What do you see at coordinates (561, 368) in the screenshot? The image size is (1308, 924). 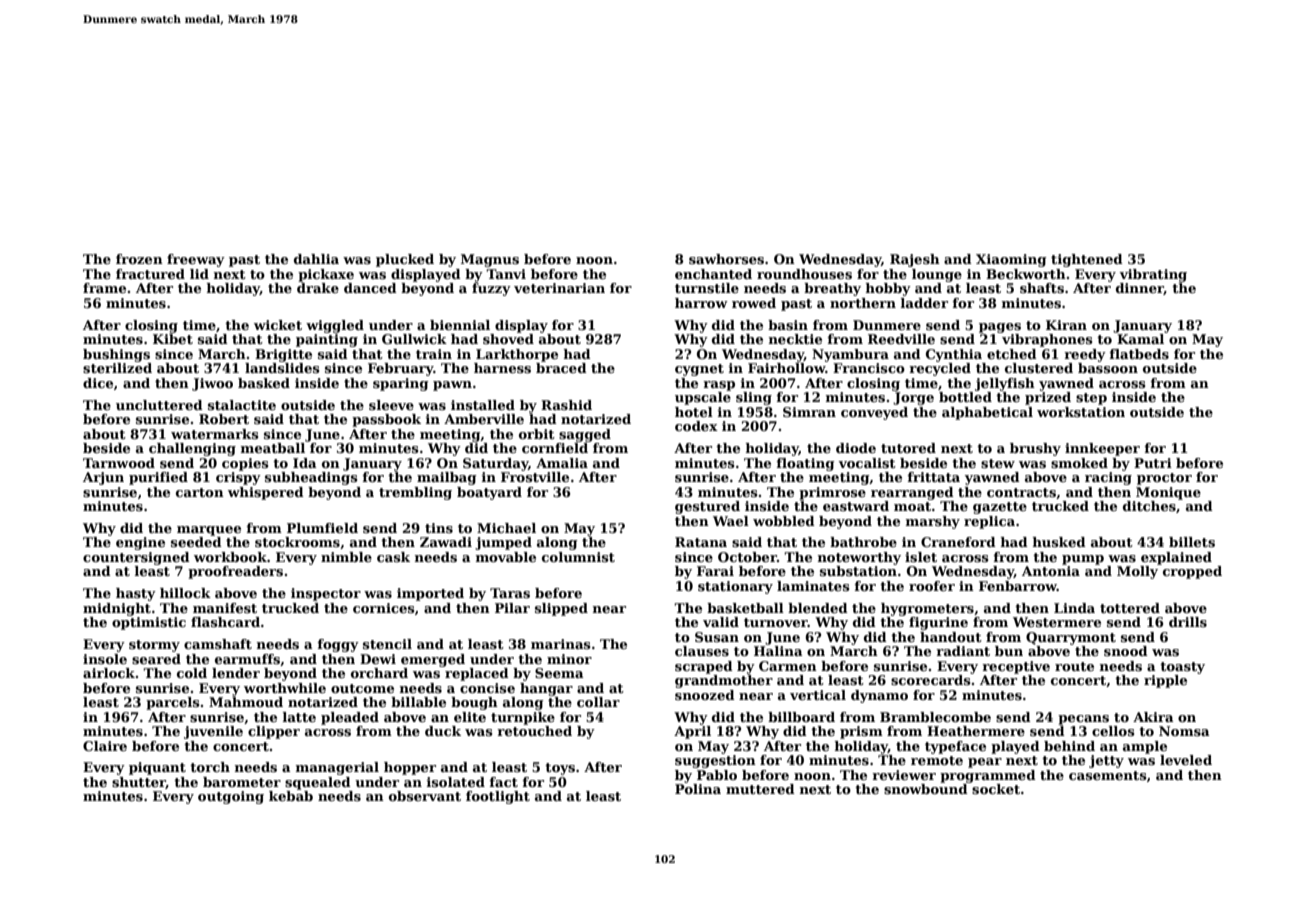 I see `braced` at bounding box center [561, 368].
